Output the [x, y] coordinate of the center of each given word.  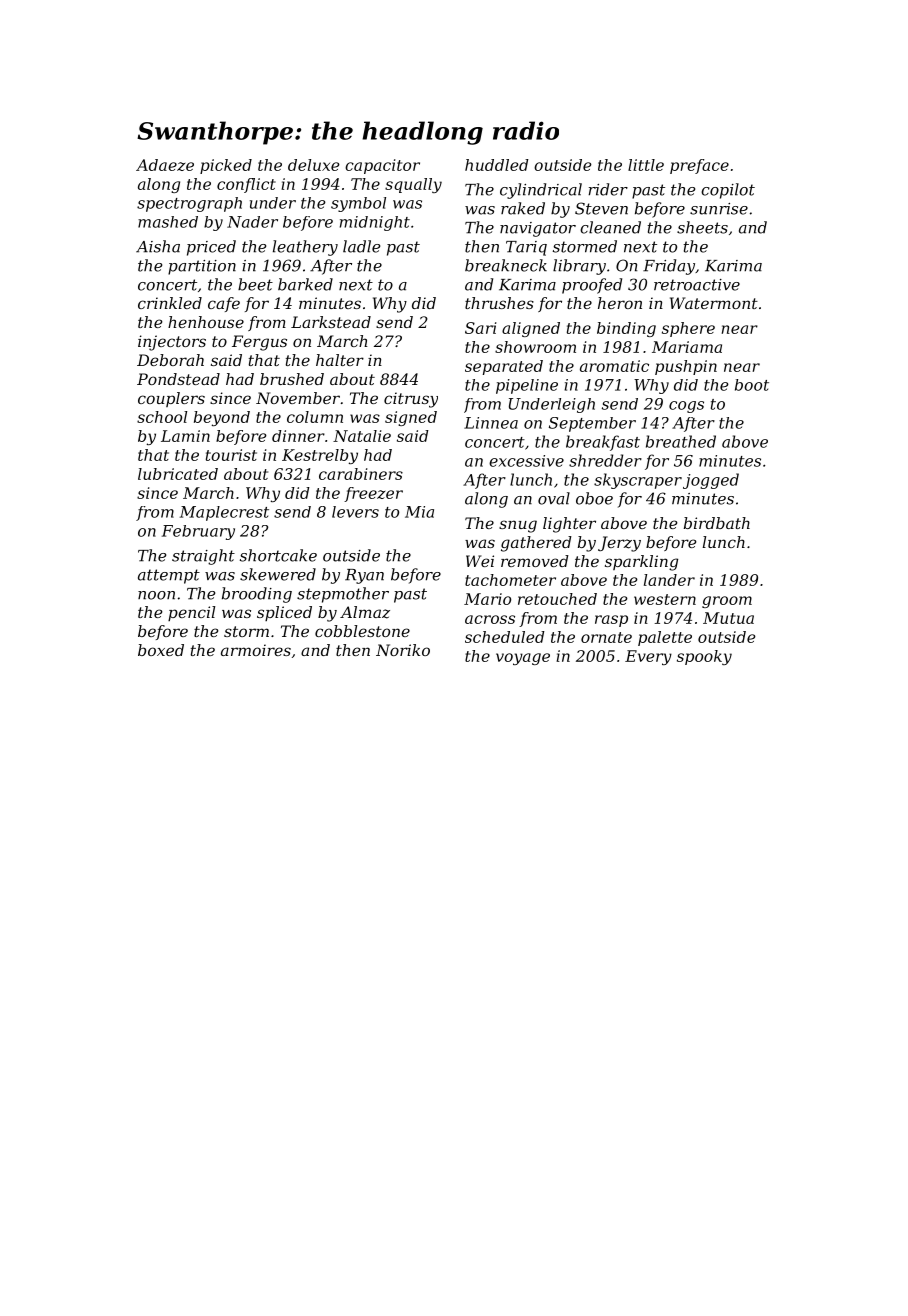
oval [554, 498]
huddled [497, 165]
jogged [711, 481]
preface [699, 166]
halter [340, 360]
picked [226, 166]
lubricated [178, 474]
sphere [688, 329]
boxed [161, 650]
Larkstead [331, 322]
